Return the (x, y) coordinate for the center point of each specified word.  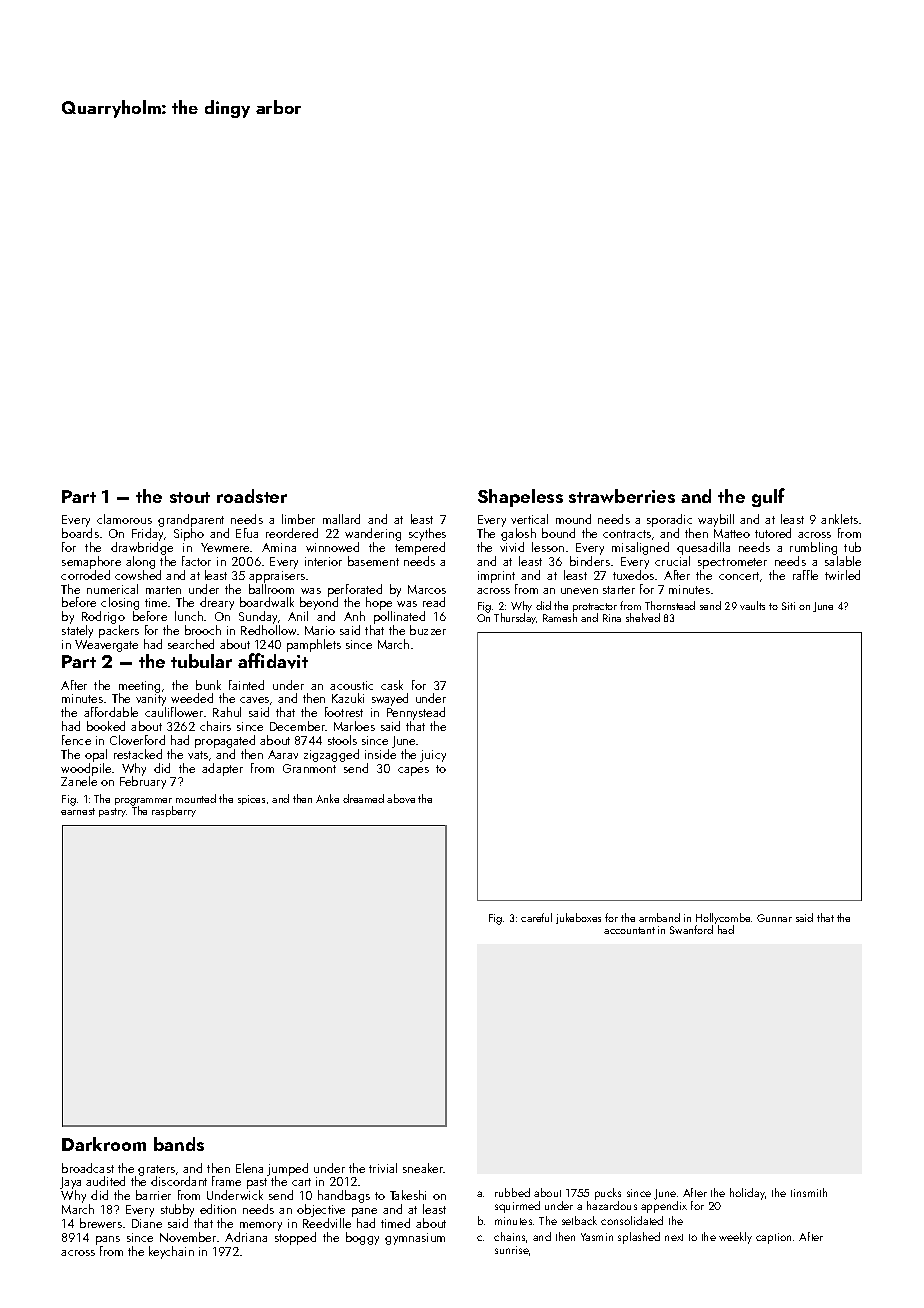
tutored (773, 533)
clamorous (124, 519)
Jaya (70, 1183)
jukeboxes (578, 918)
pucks (608, 1194)
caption (773, 1238)
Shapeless (520, 498)
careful (536, 917)
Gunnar (774, 918)
